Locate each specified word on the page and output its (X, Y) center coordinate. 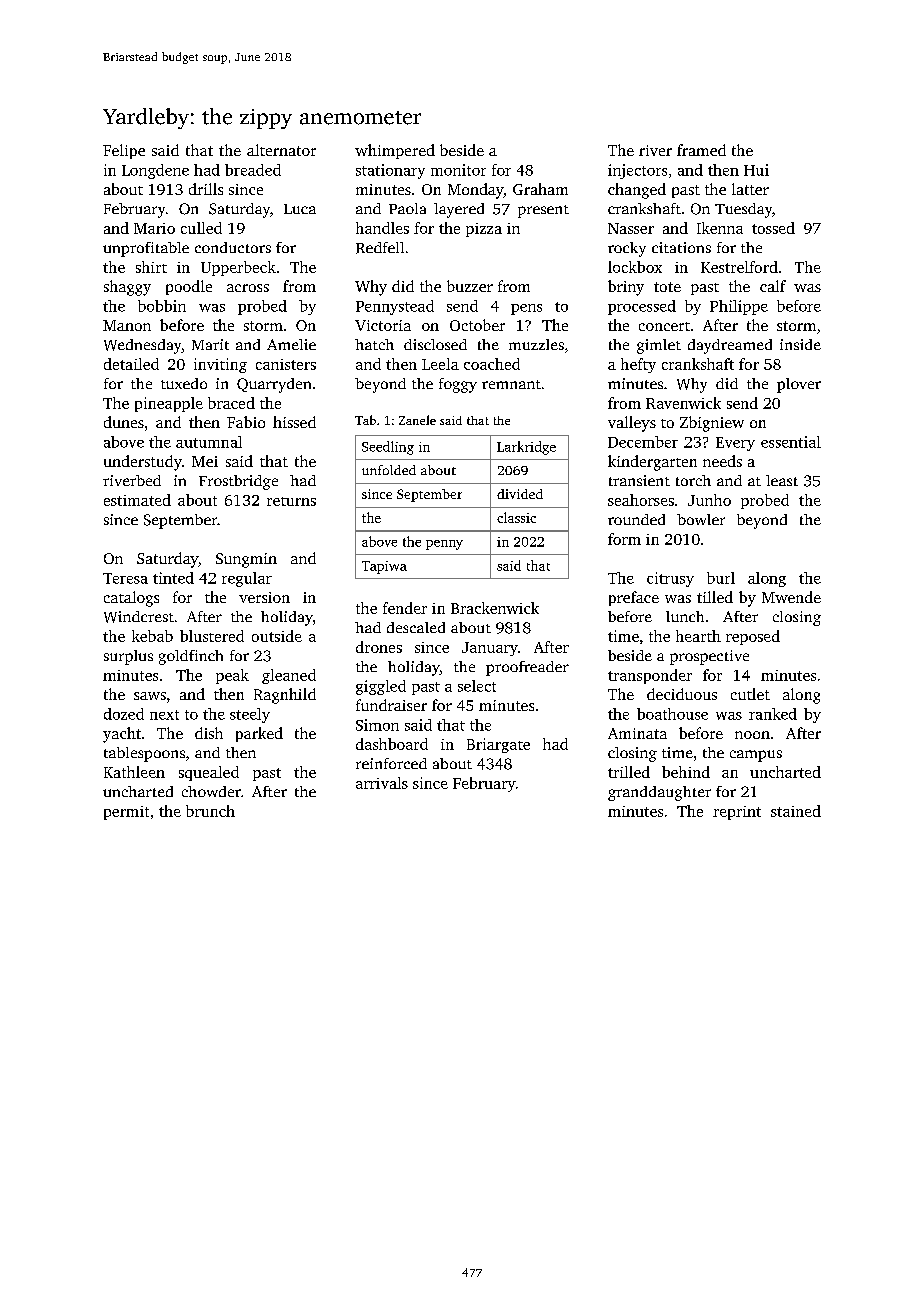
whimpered (395, 151)
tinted (173, 578)
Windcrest (139, 617)
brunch (210, 811)
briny (626, 288)
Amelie (291, 344)
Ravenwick (683, 403)
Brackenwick (495, 608)
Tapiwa (384, 567)
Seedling (388, 448)
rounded (636, 519)
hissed (294, 422)
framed (701, 150)
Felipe (124, 151)
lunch (685, 616)
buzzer (470, 286)
